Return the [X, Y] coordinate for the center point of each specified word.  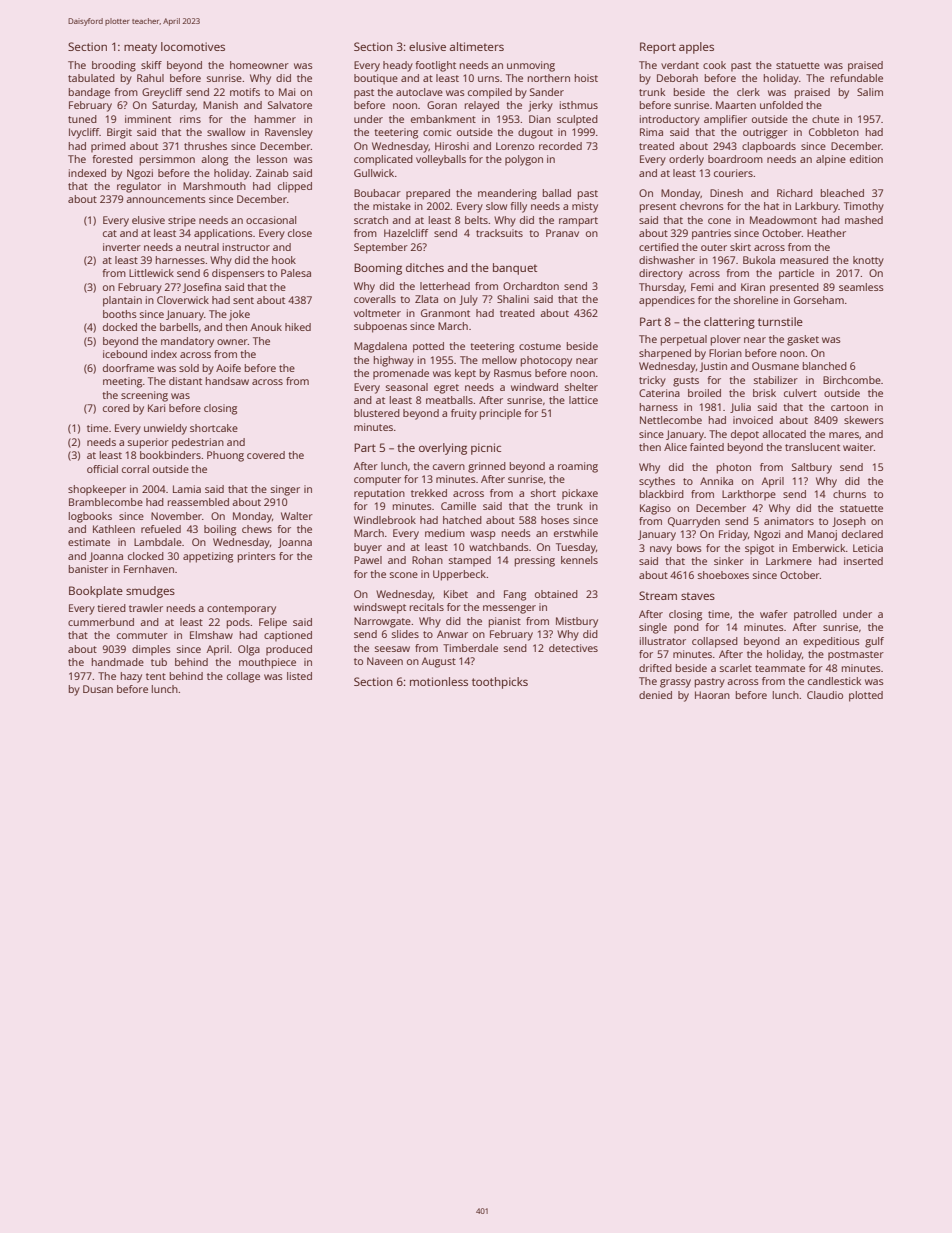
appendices [667, 301]
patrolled [815, 615]
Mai [287, 92]
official [102, 469]
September [381, 248]
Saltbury [812, 468]
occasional [271, 220]
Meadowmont [783, 220]
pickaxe [580, 494]
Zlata [426, 299]
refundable [857, 78]
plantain [122, 301]
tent [156, 676]
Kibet [456, 594]
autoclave [419, 92]
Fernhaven [149, 569]
